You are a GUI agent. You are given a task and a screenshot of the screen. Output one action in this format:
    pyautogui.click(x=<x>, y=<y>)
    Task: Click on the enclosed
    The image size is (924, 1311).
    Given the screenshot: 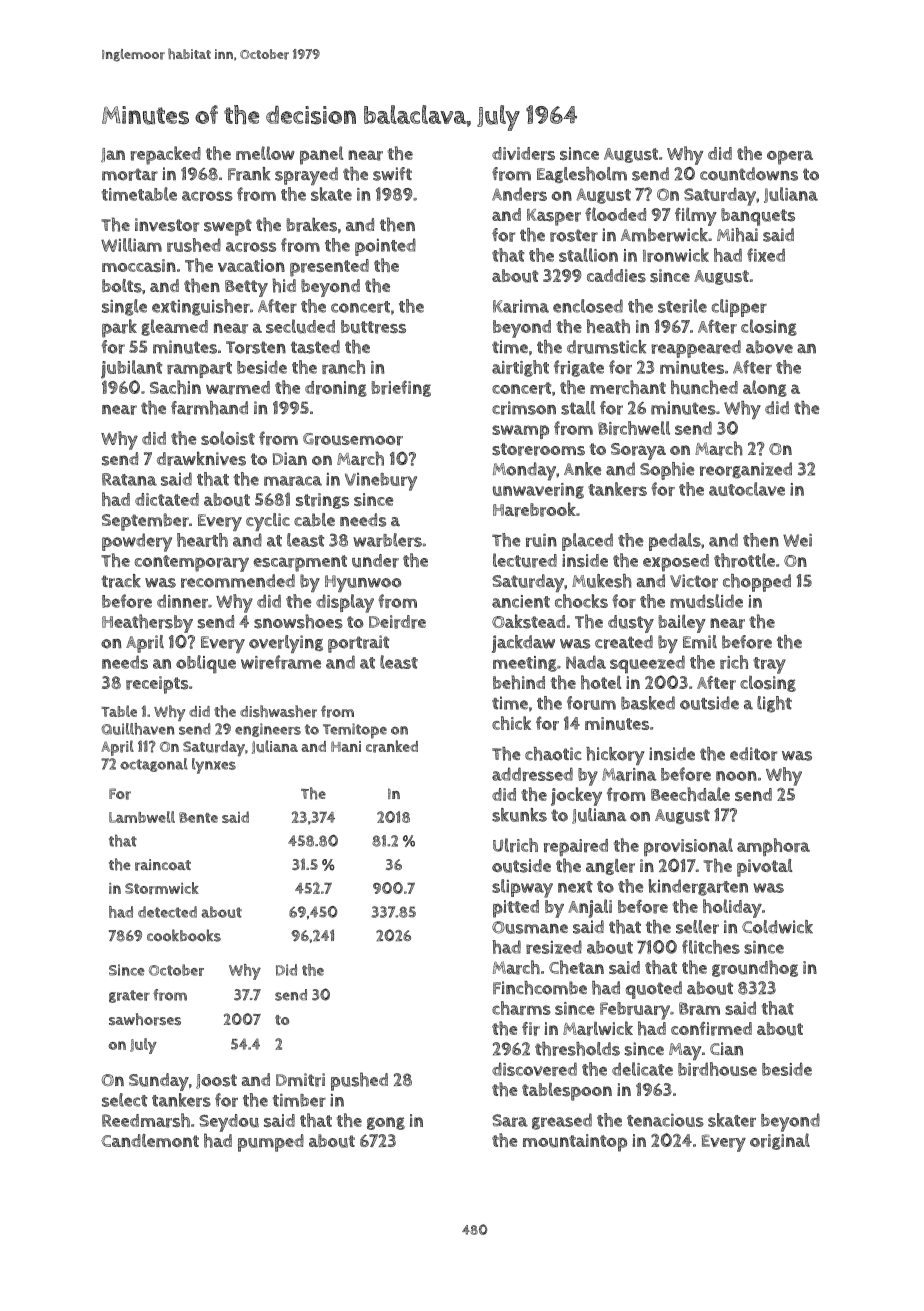 What is the action you would take?
    pyautogui.click(x=588, y=306)
